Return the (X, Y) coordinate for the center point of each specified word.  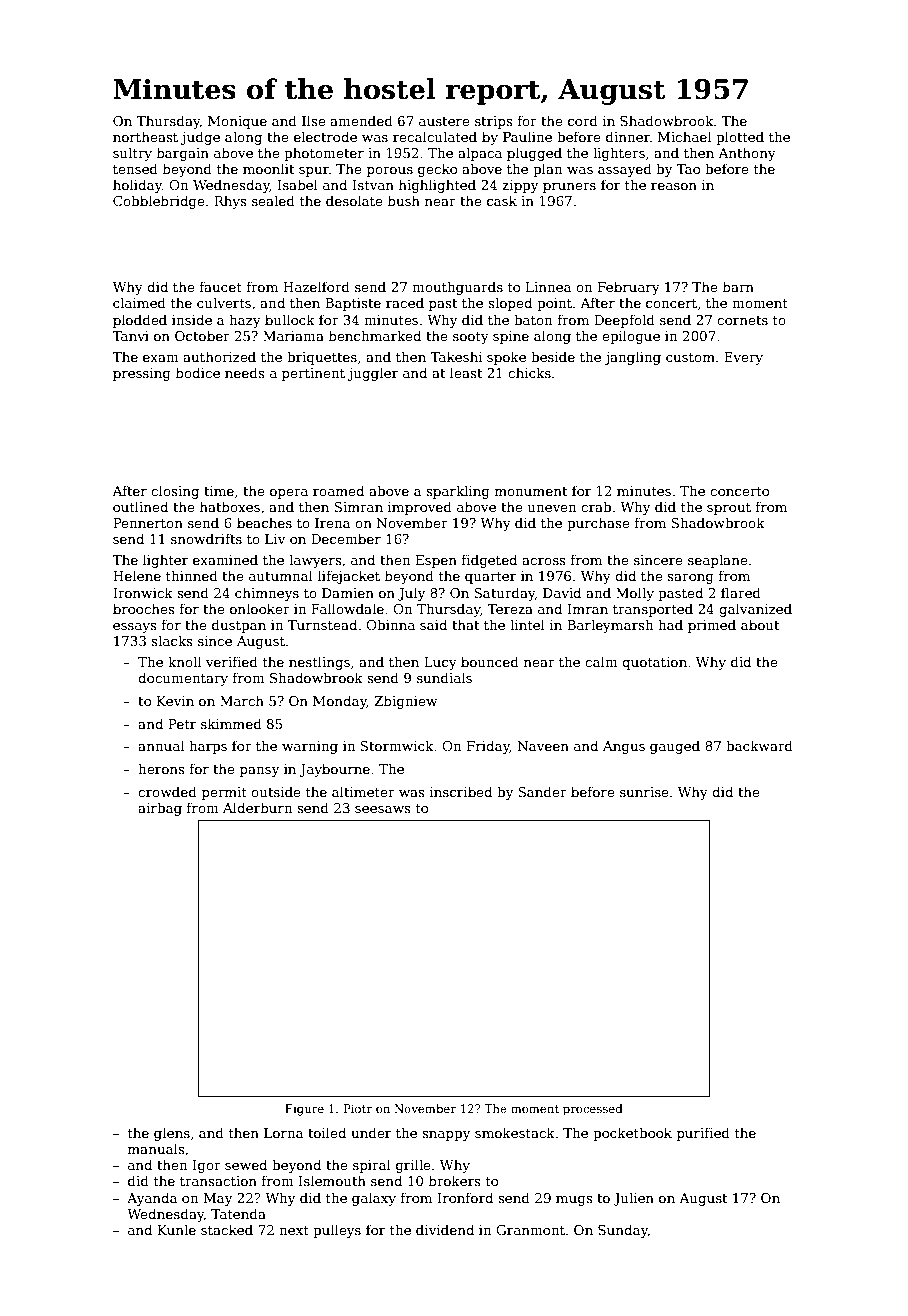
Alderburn (257, 807)
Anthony (747, 154)
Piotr (358, 1108)
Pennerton (148, 523)
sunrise (644, 792)
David (562, 592)
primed (712, 626)
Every (743, 358)
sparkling (458, 492)
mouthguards (457, 288)
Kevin (175, 701)
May (218, 1199)
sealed (273, 200)
